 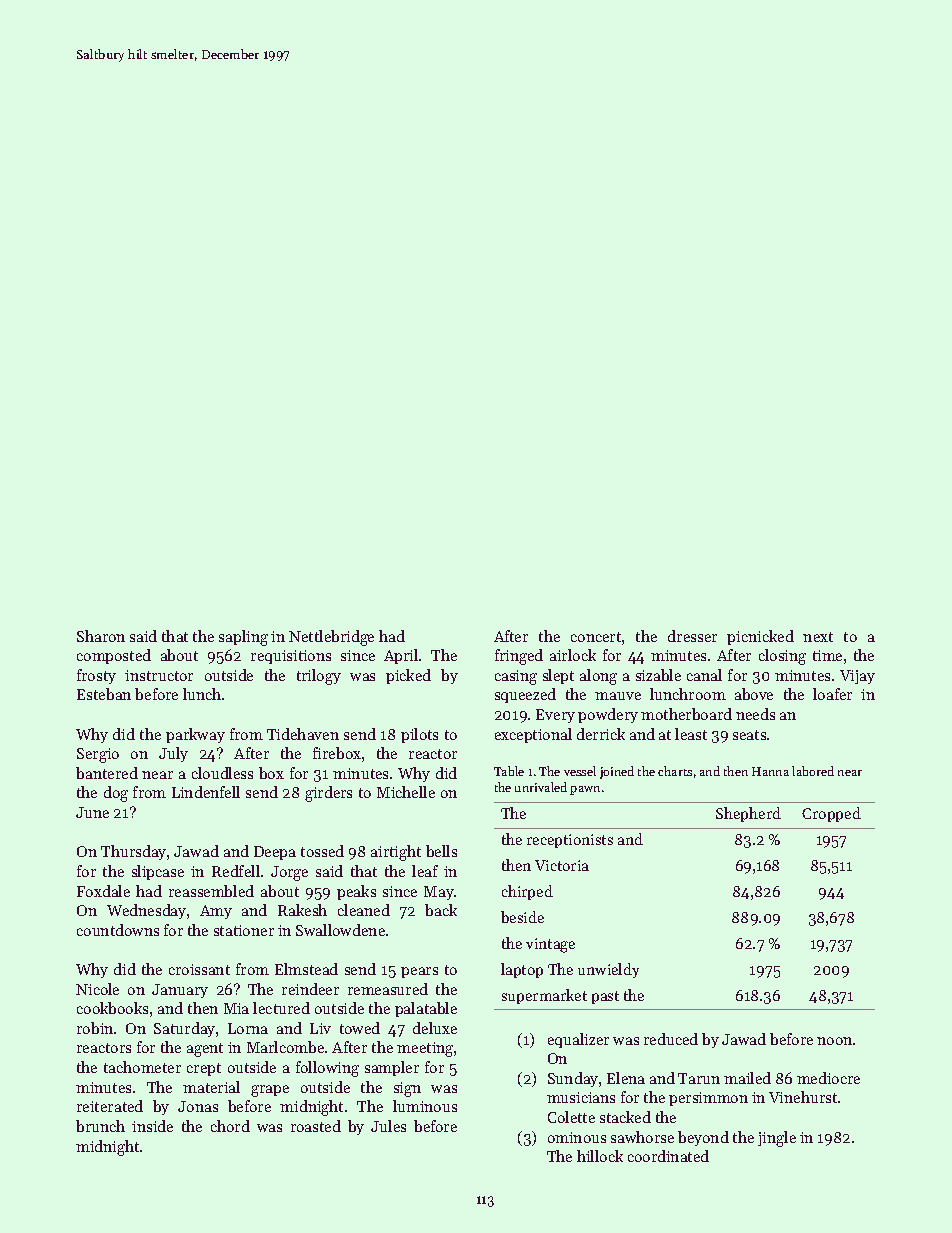 What do you see at coordinates (596, 637) in the screenshot?
I see `concert` at bounding box center [596, 637].
